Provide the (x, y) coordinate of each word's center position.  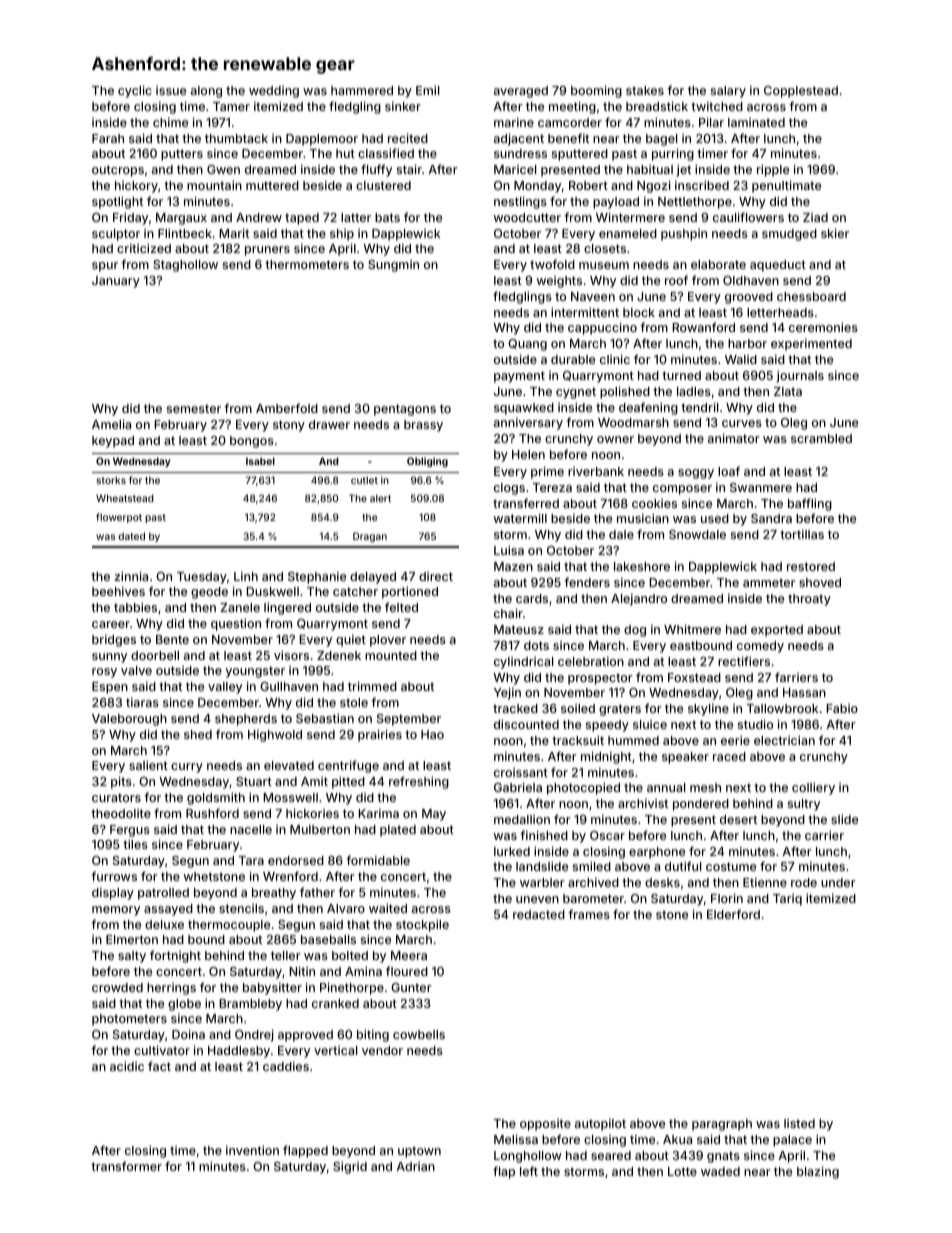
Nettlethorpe (695, 203)
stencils (241, 908)
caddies (286, 1066)
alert (380, 498)
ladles (694, 391)
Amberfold (287, 408)
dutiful (683, 866)
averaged (521, 92)
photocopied (583, 788)
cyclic (135, 91)
